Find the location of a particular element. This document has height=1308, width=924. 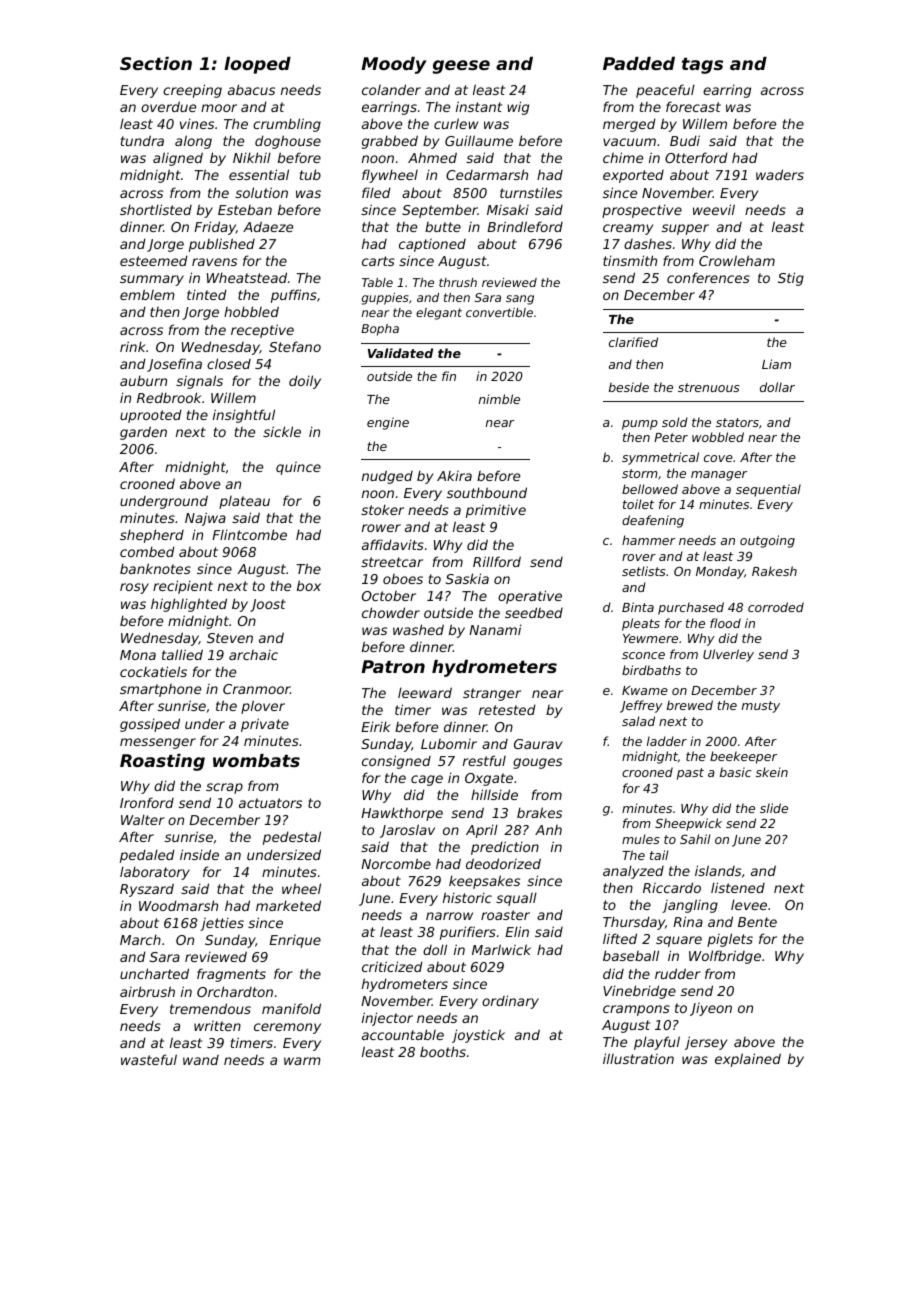

Section is located at coordinates (156, 63).
